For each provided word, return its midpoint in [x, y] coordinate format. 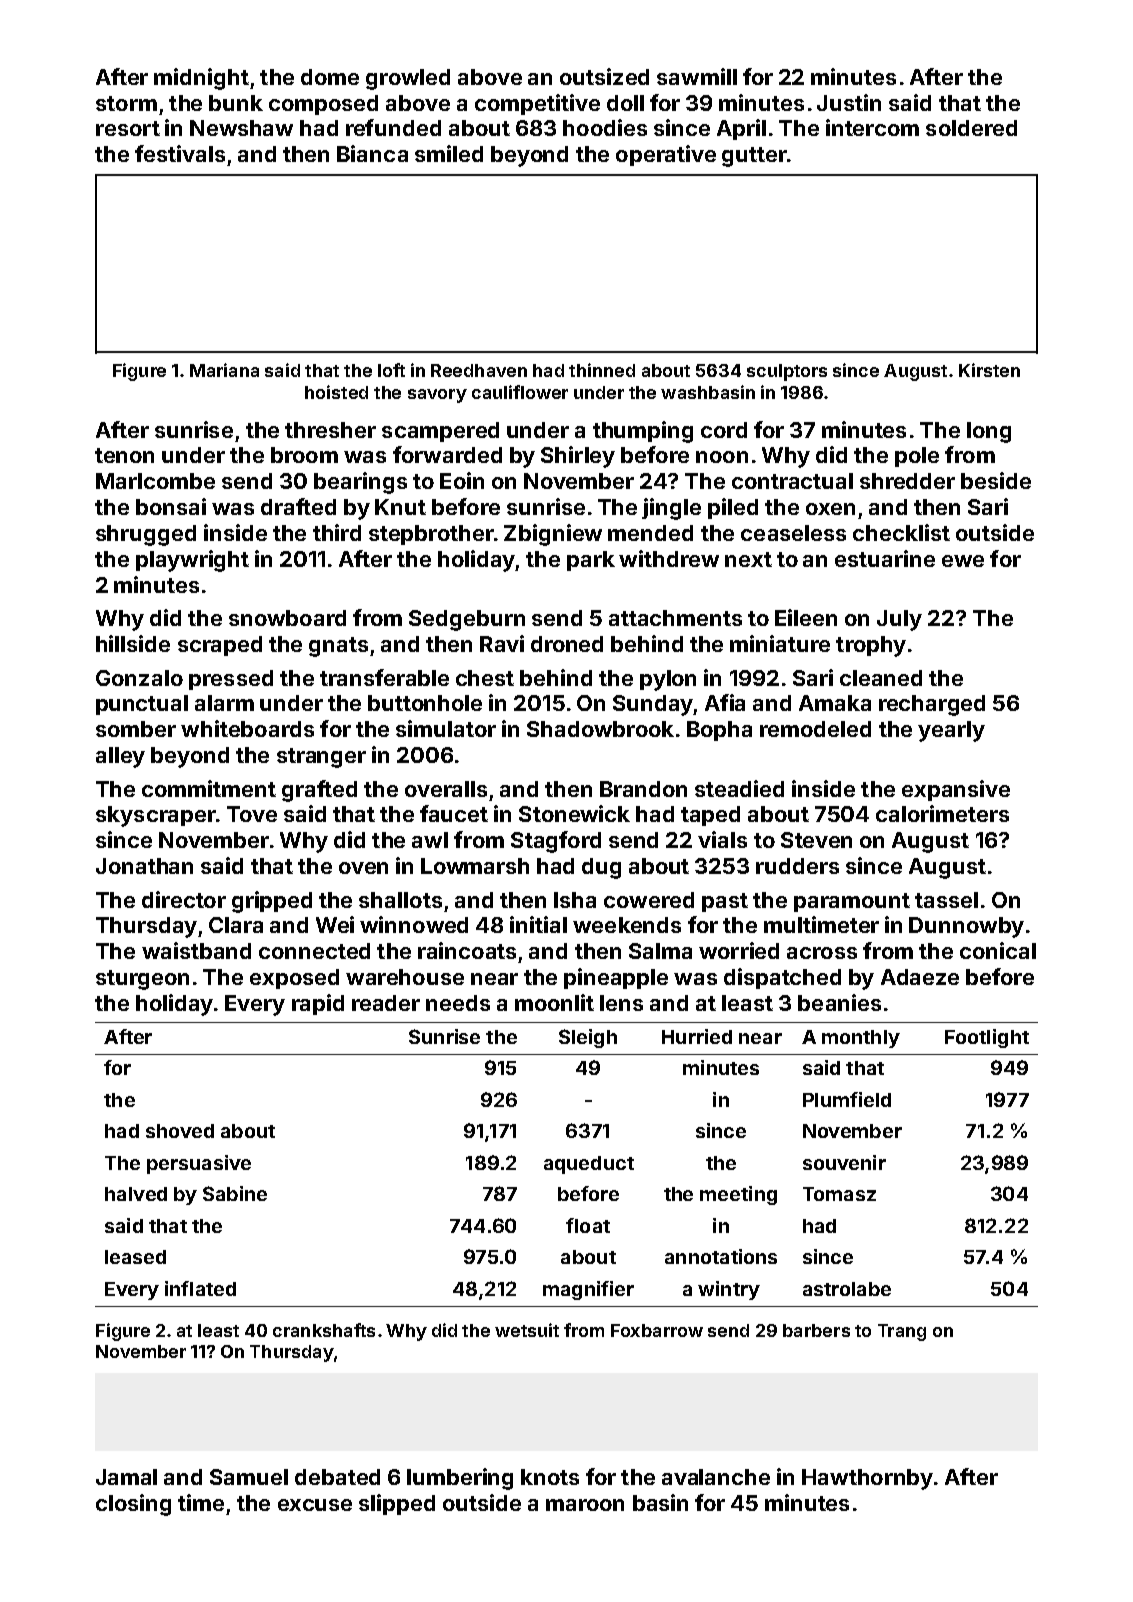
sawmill [697, 76]
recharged [932, 705]
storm [126, 103]
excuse [315, 1505]
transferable [384, 677]
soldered [971, 128]
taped [710, 816]
